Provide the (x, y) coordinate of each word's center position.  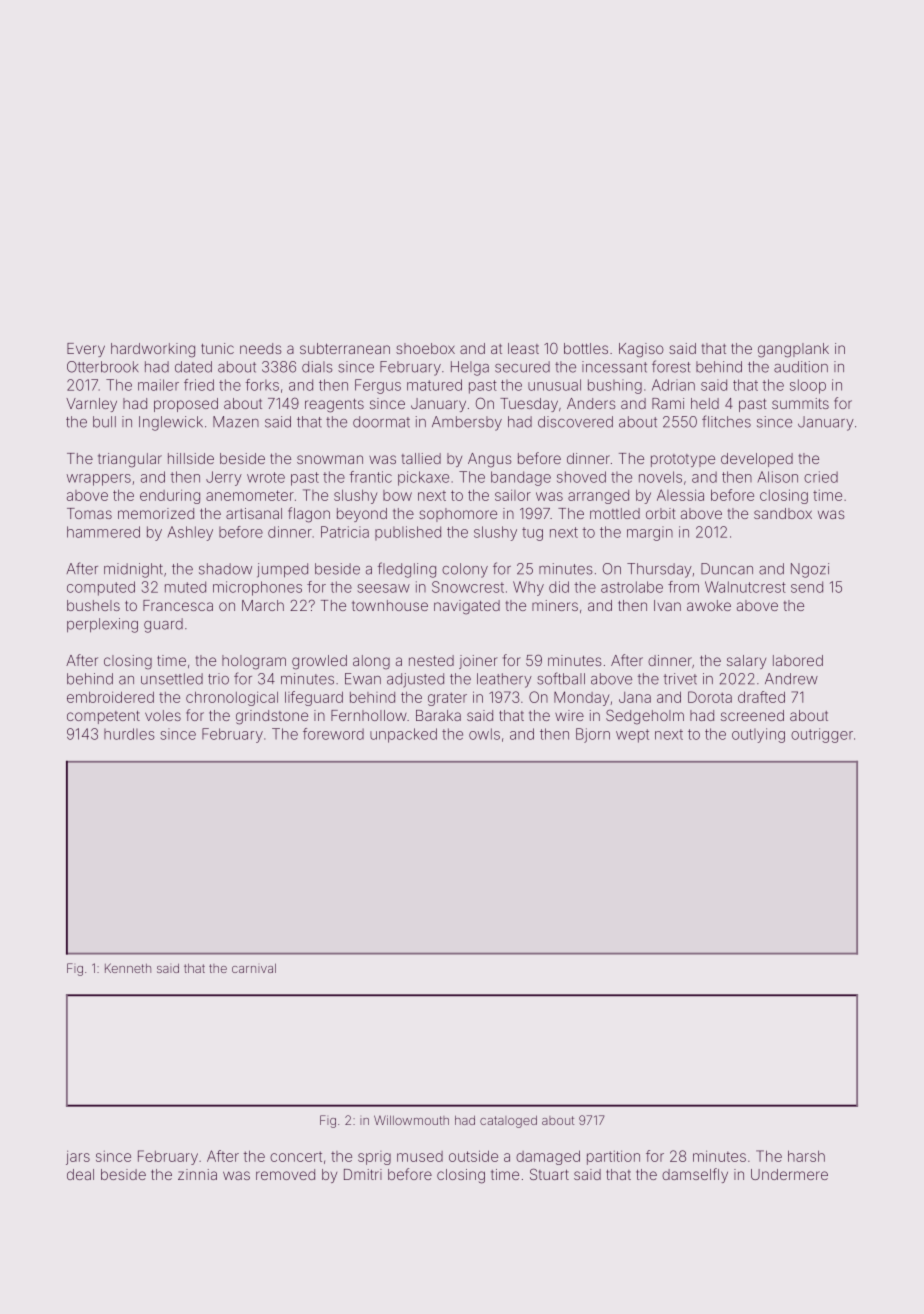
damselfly (695, 1175)
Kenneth (128, 968)
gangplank (793, 350)
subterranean (345, 348)
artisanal (254, 513)
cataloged (508, 1121)
